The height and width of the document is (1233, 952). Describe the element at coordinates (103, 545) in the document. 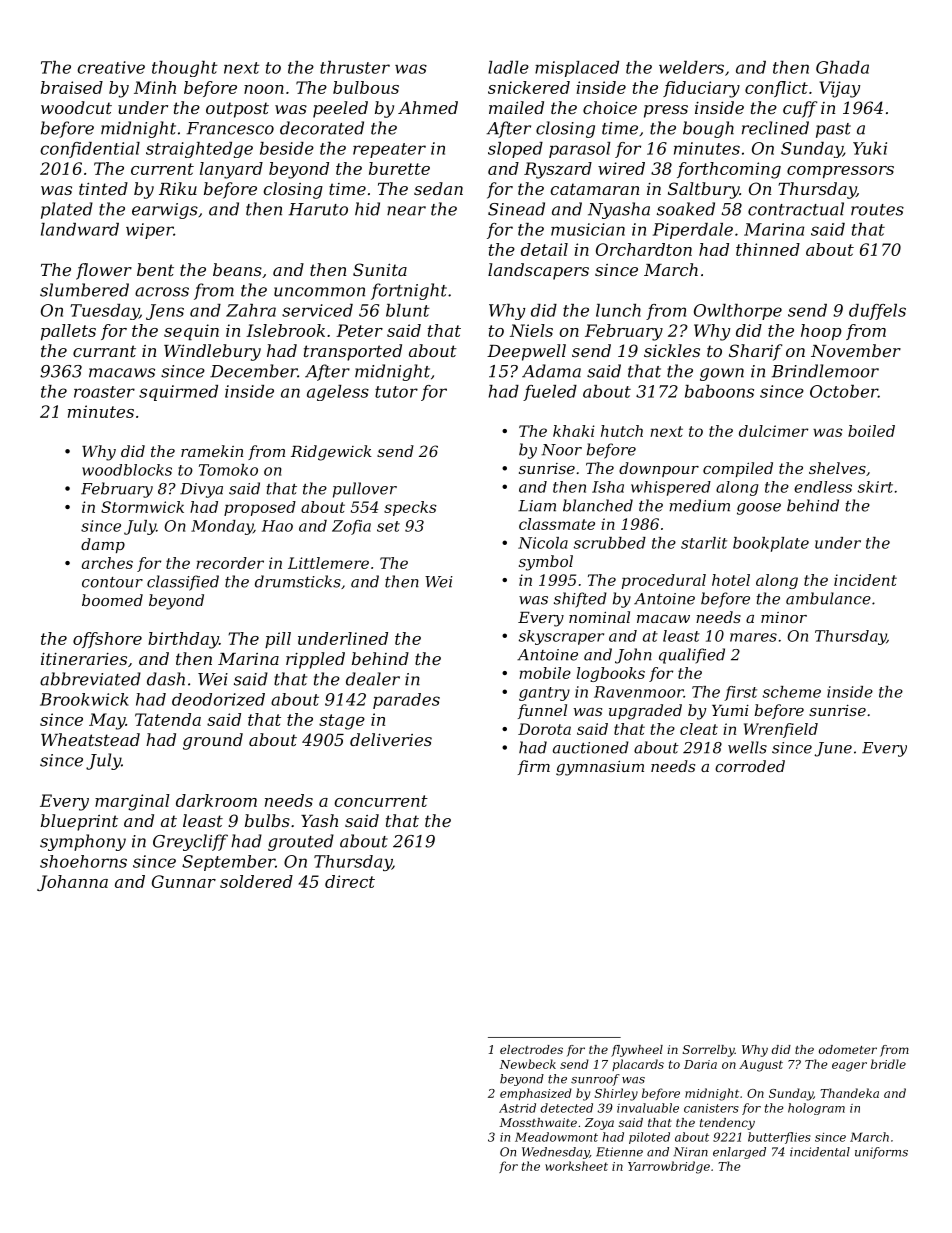

I see `damp` at that location.
